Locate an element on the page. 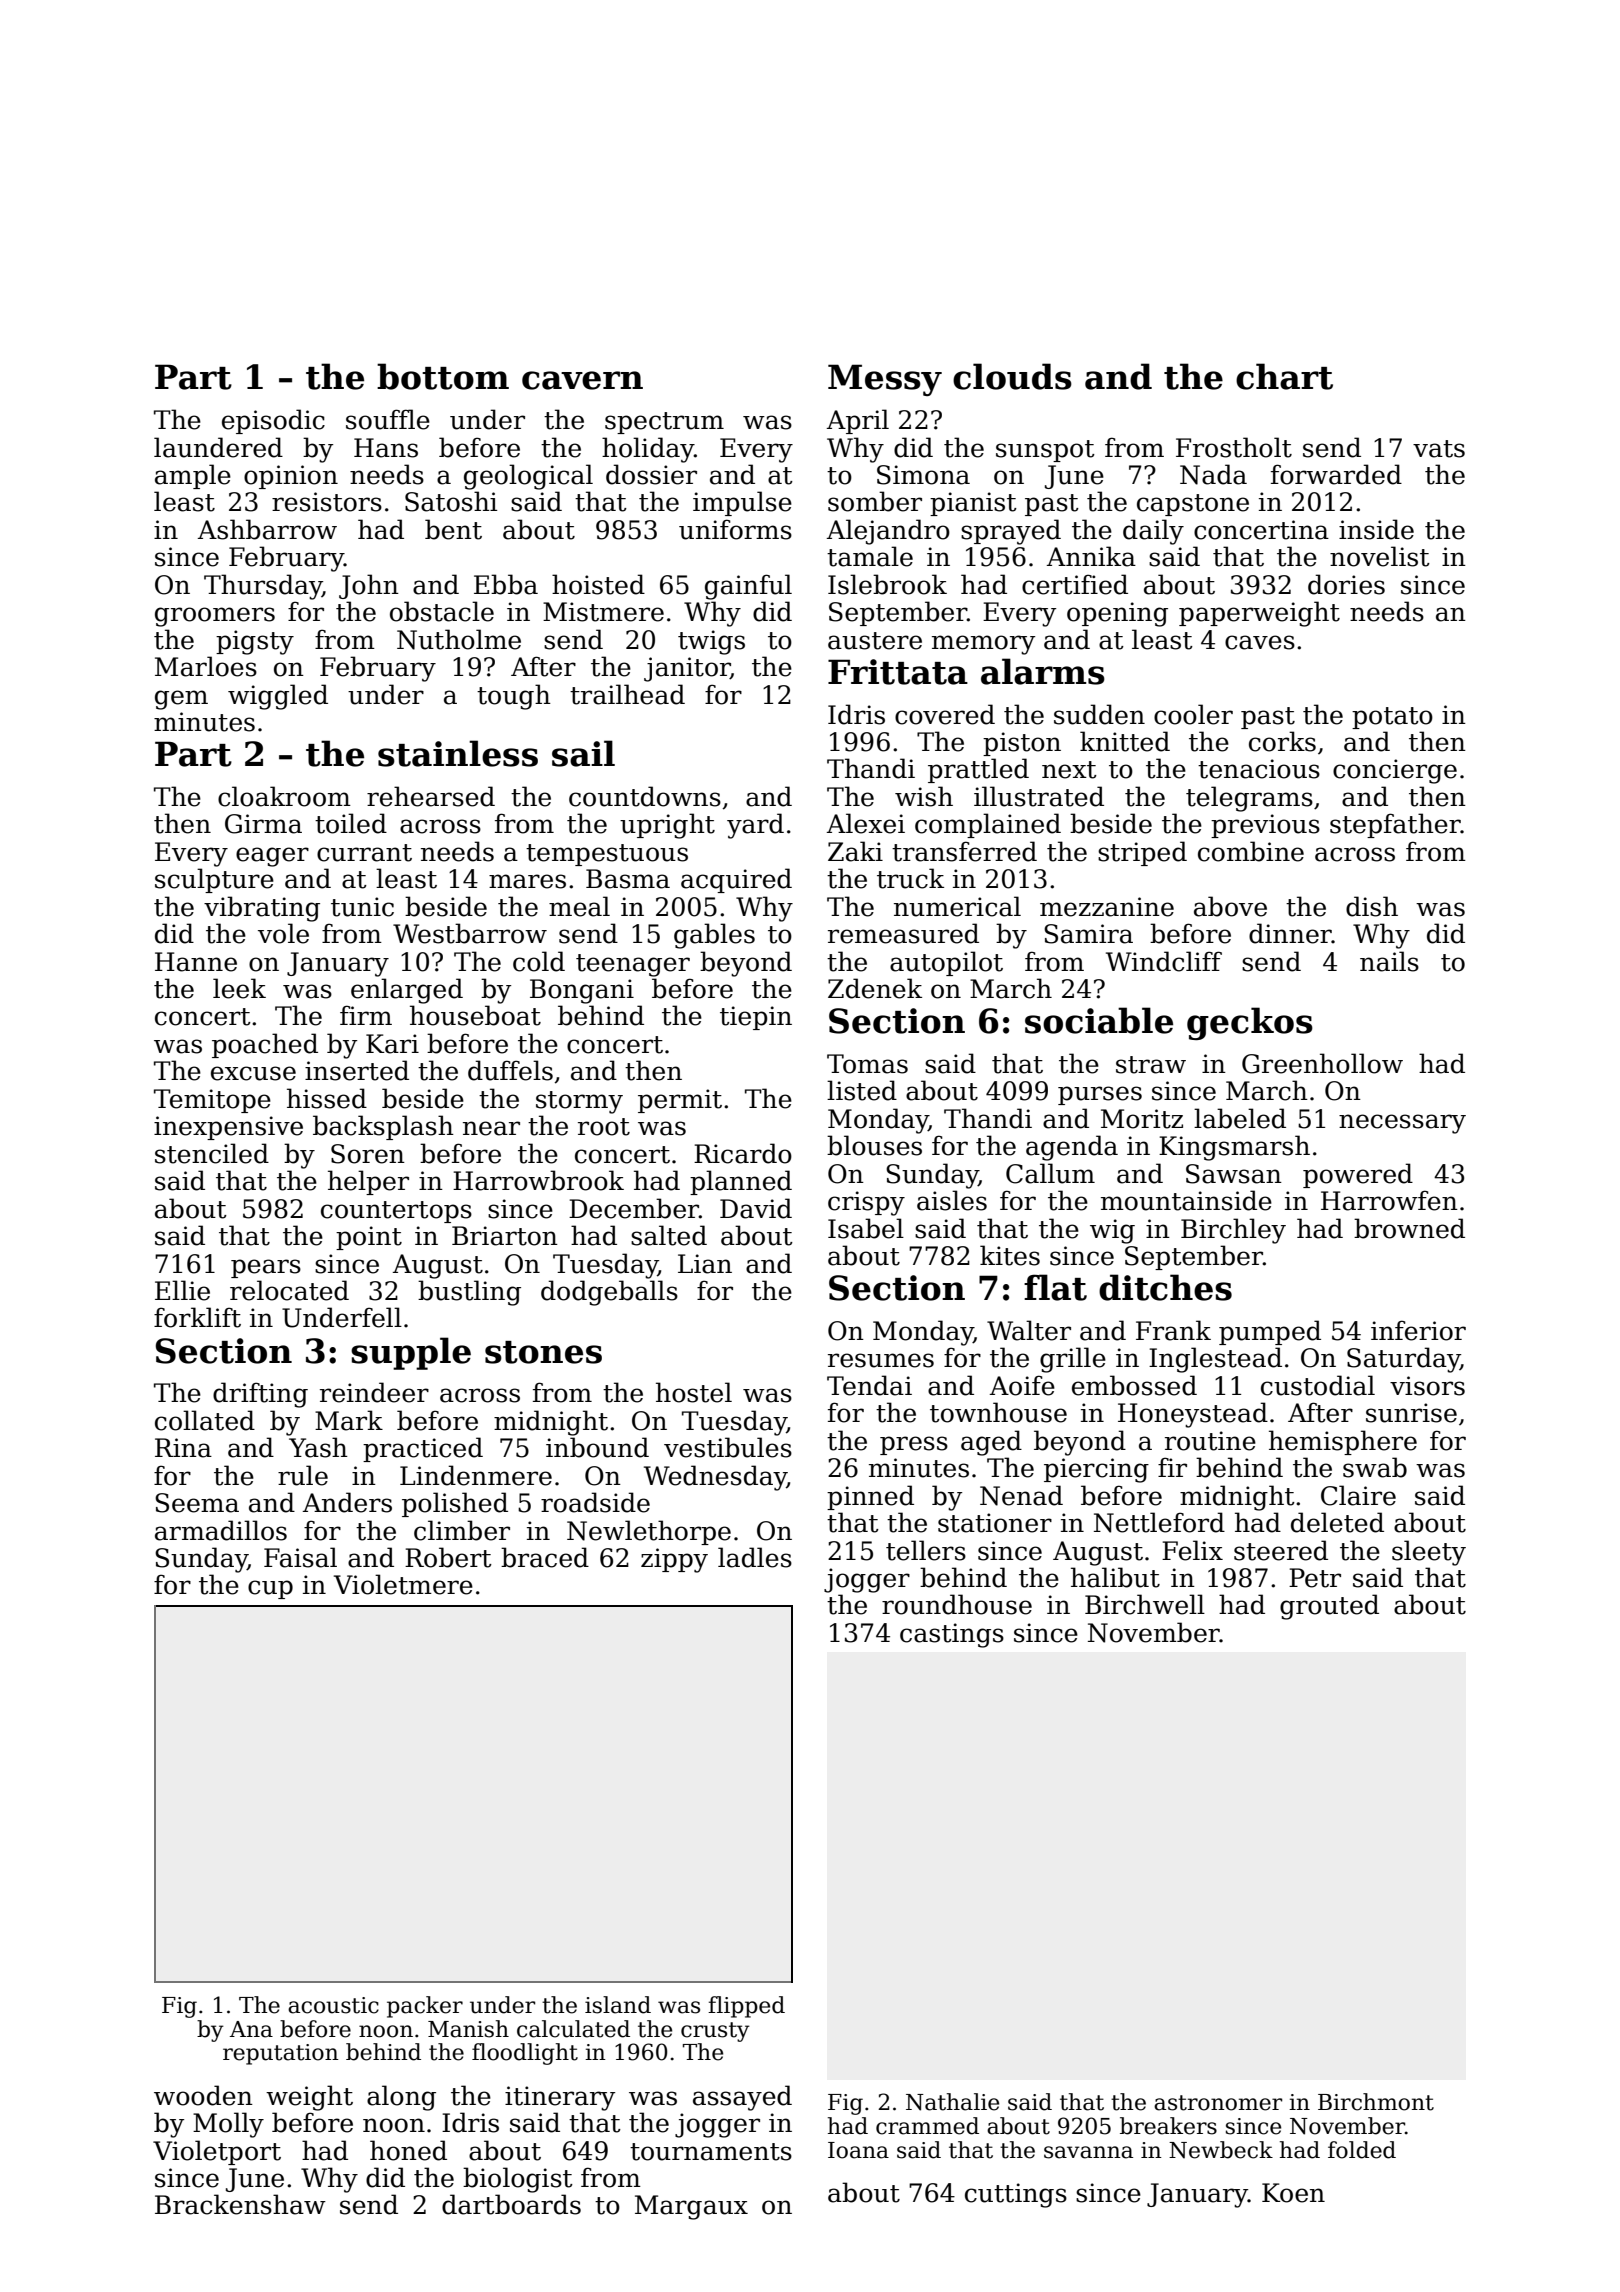  Satoshi is located at coordinates (451, 501).
